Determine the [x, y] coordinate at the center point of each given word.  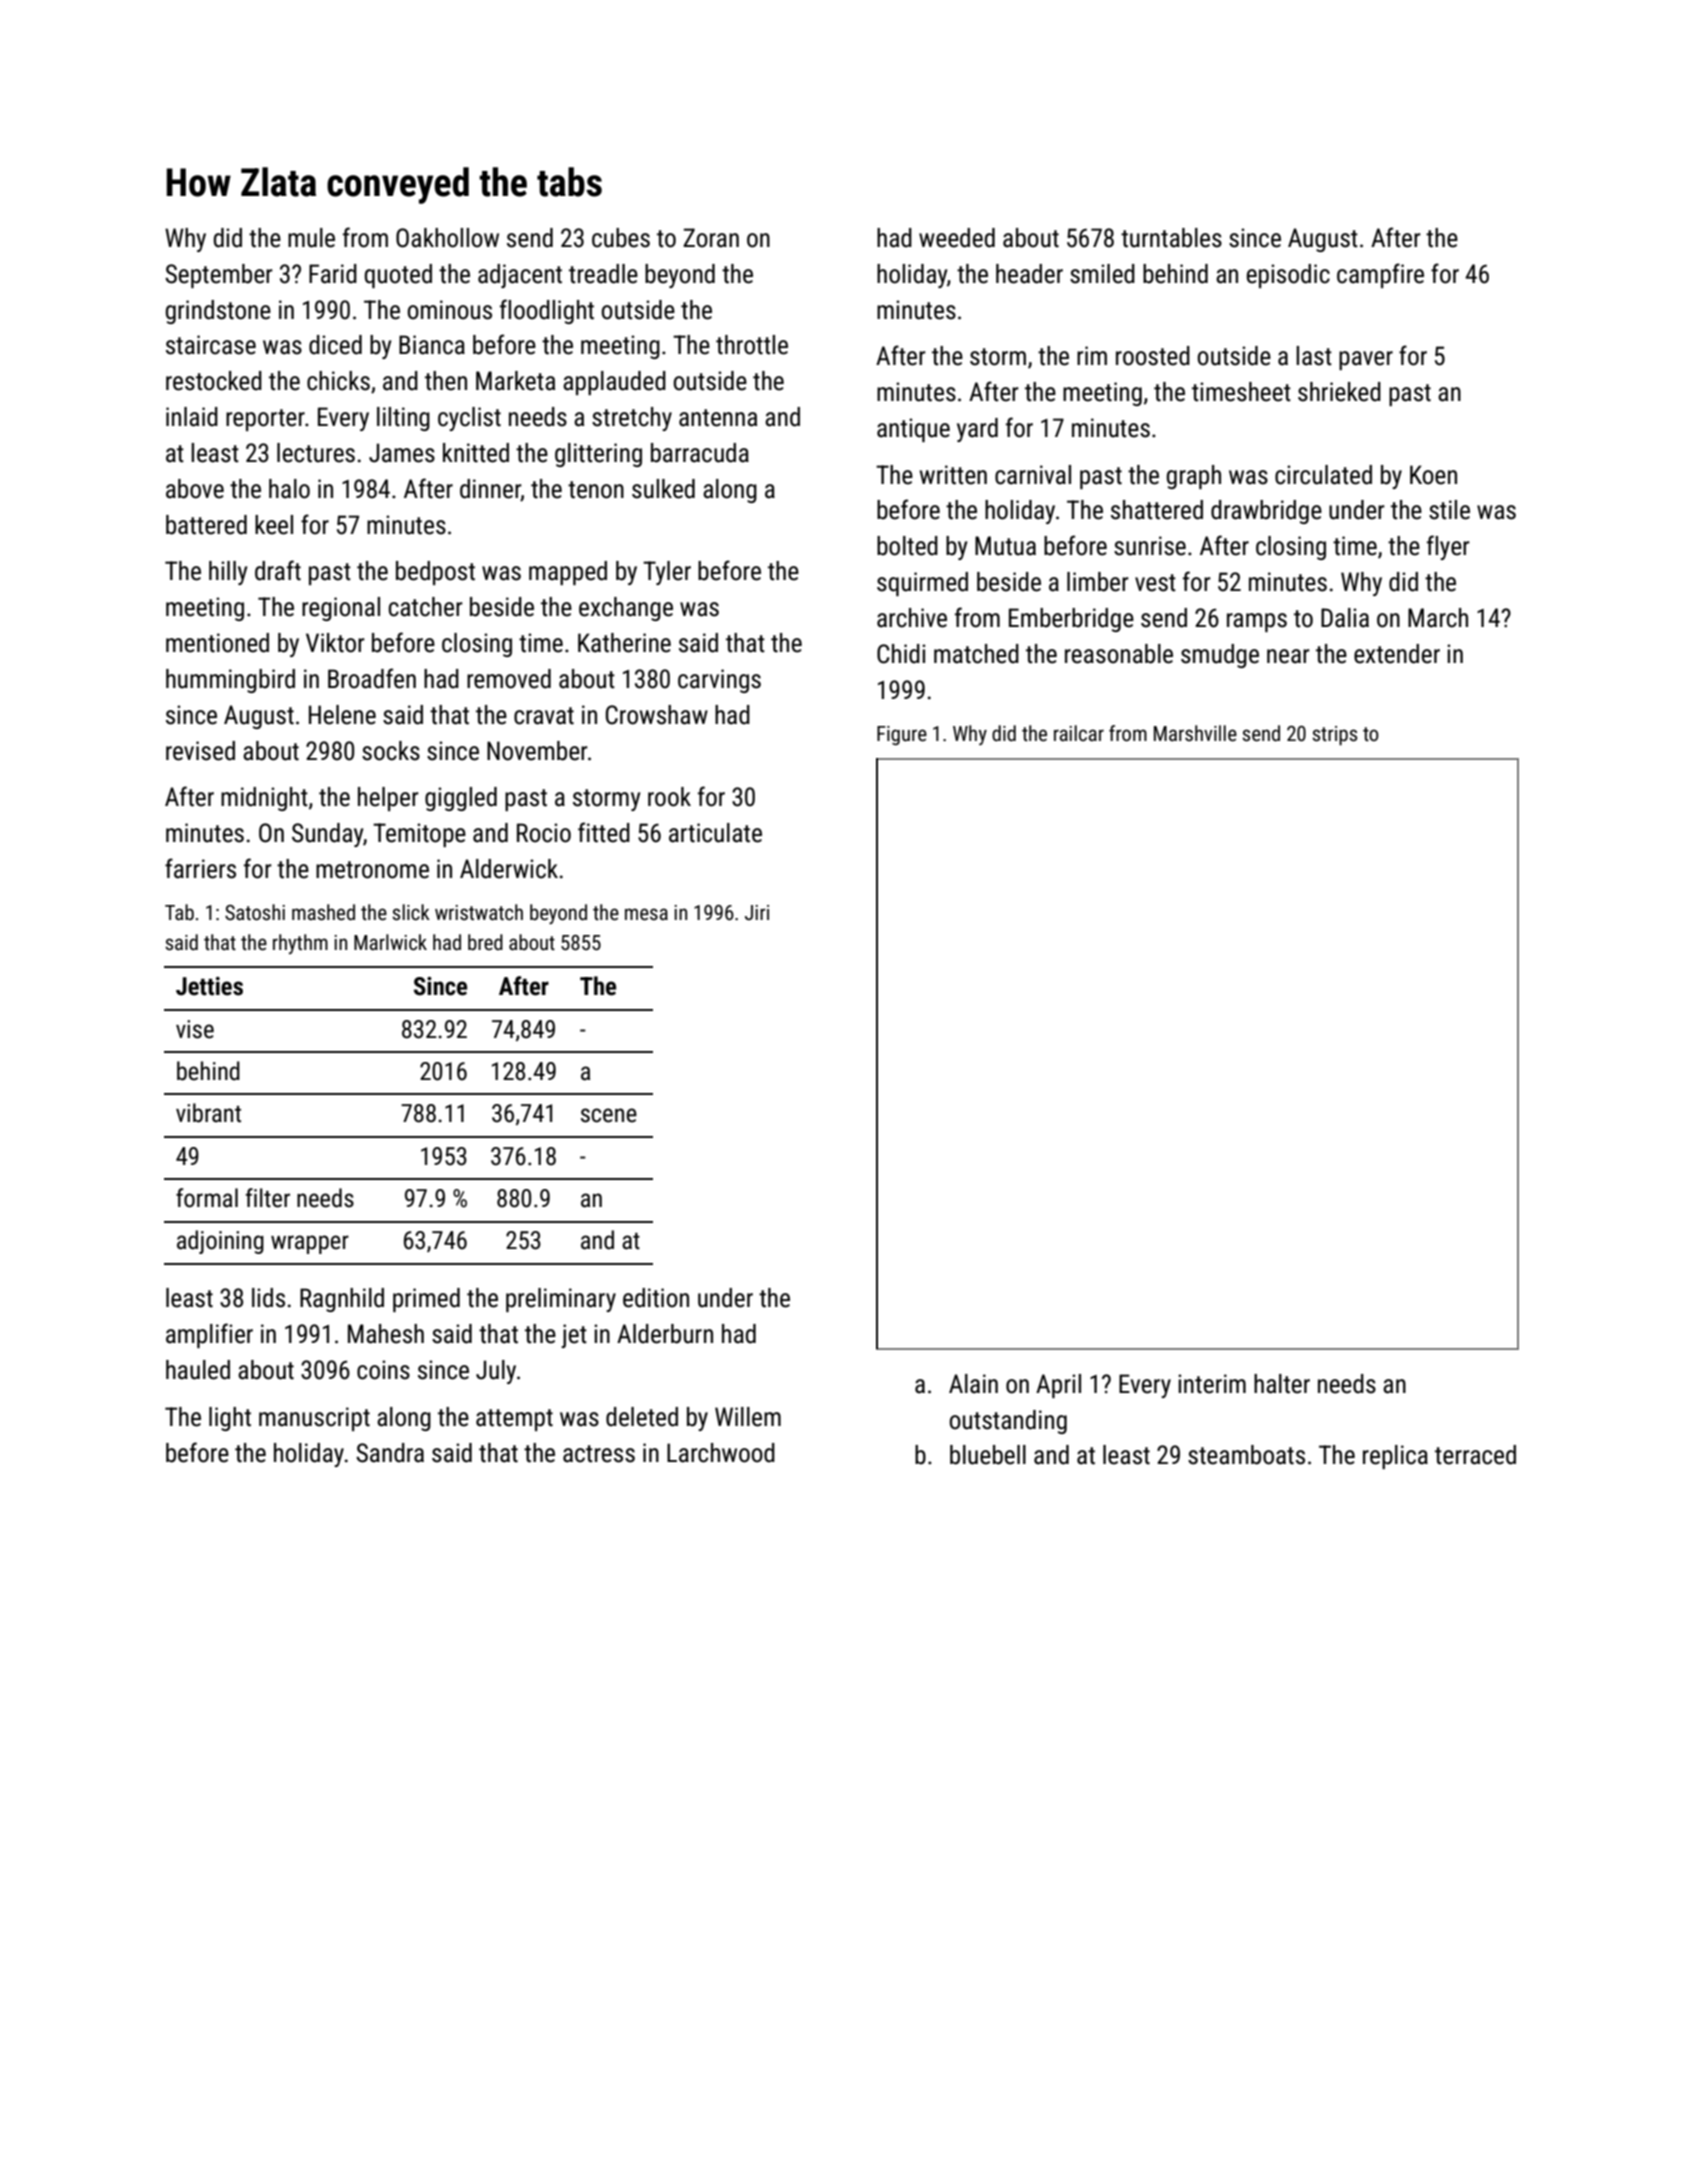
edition [656, 1298]
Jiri [757, 912]
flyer [1448, 547]
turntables [1171, 238]
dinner [490, 490]
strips [1334, 736]
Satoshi [255, 912]
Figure [902, 735]
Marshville [1195, 733]
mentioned [217, 643]
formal [207, 1198]
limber [1098, 582]
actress [599, 1454]
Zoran [711, 238]
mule [311, 238]
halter [1282, 1384]
